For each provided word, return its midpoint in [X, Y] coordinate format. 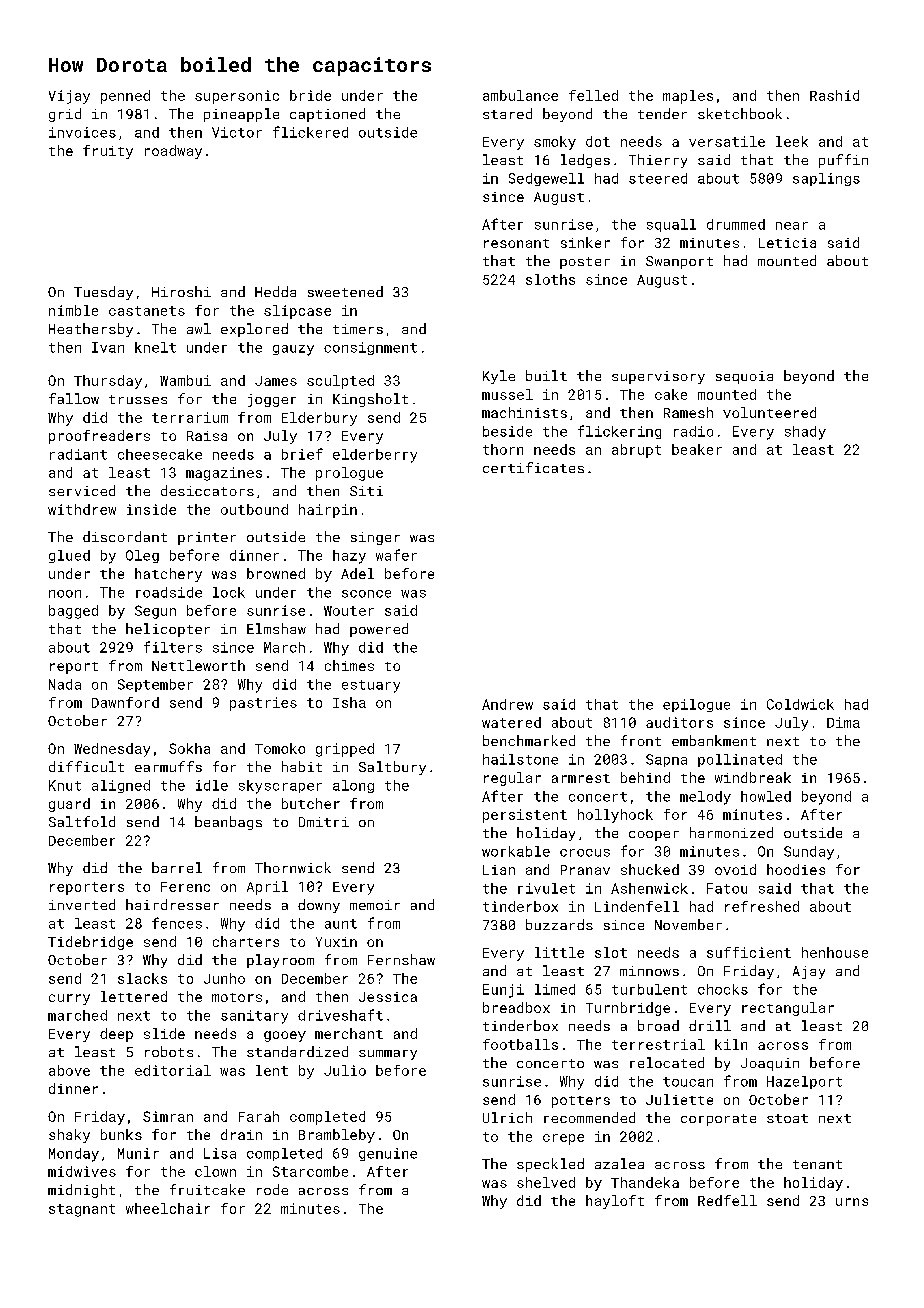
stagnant [82, 1210]
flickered [310, 132]
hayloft [615, 1202]
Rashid [834, 95]
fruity [108, 152]
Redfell [727, 1200]
